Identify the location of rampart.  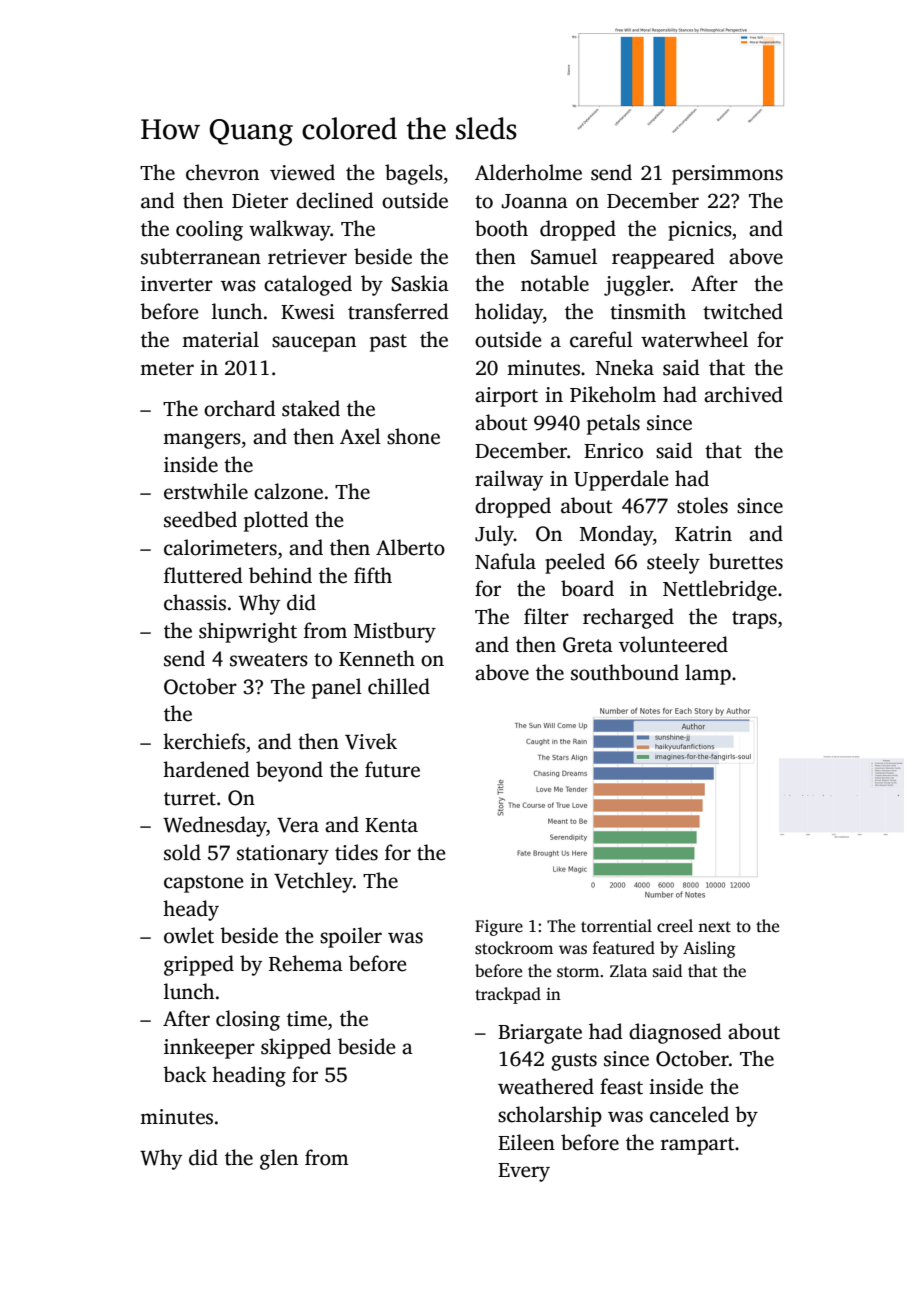
(697, 1146).
